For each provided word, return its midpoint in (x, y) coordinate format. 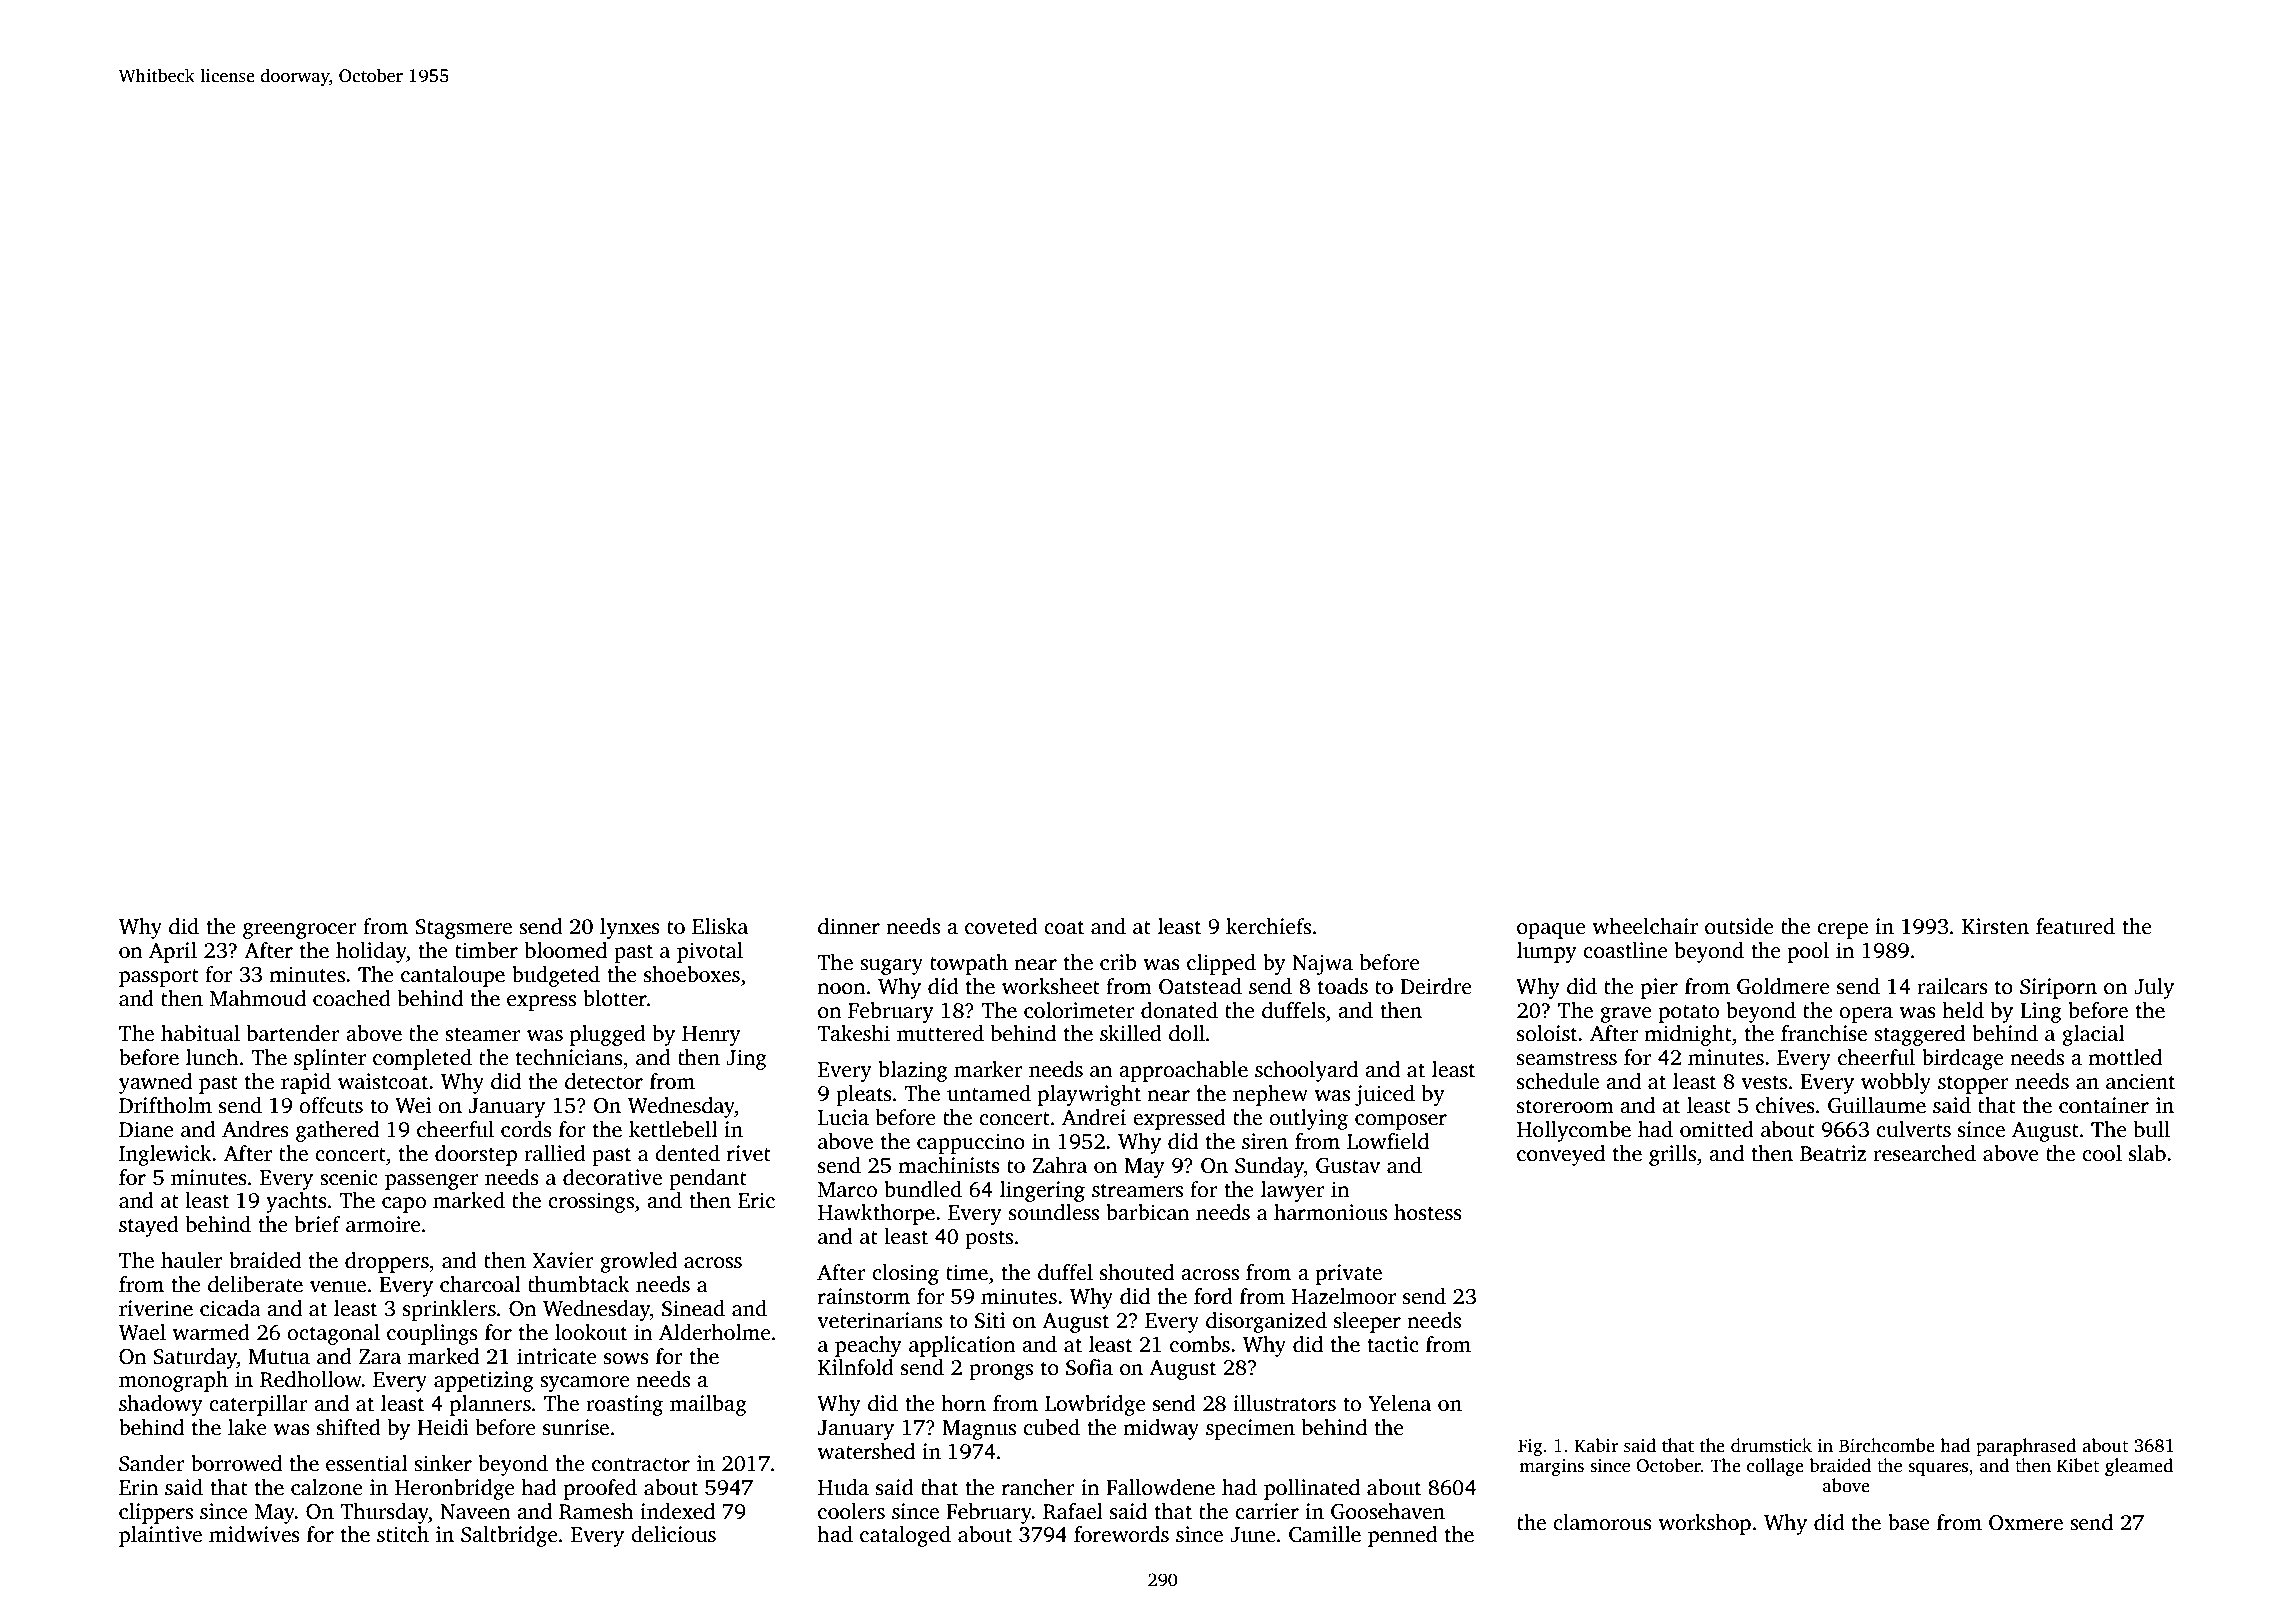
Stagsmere (463, 929)
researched (1924, 1153)
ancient (2140, 1081)
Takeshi (853, 1033)
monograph (173, 1381)
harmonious (1330, 1212)
